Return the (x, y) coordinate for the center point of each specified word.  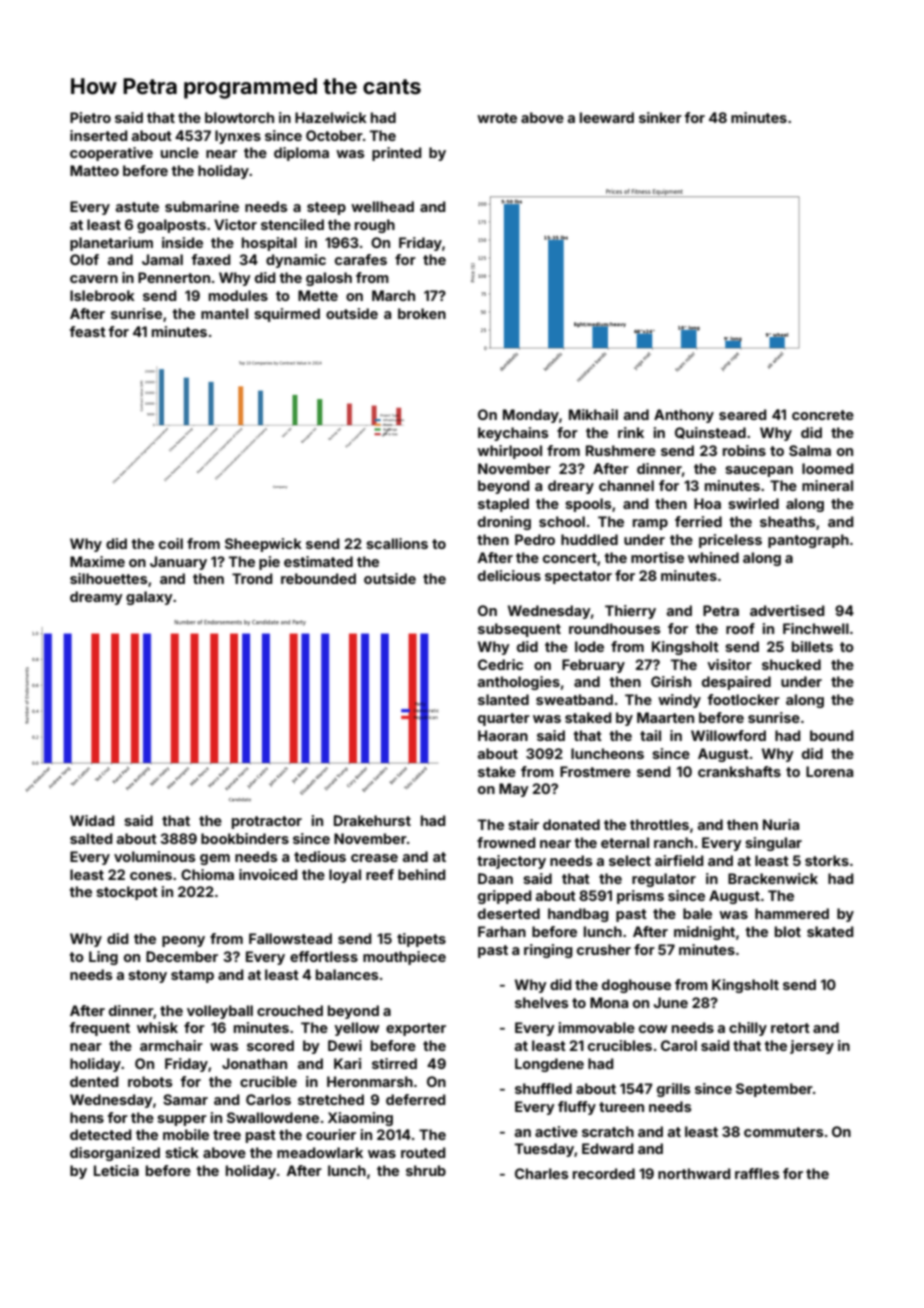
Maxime (97, 561)
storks (827, 860)
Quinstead (710, 433)
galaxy (149, 598)
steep (326, 208)
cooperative (111, 154)
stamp (192, 976)
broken (422, 313)
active (556, 1131)
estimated (318, 561)
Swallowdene (273, 1117)
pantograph (808, 541)
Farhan (502, 931)
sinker (660, 117)
